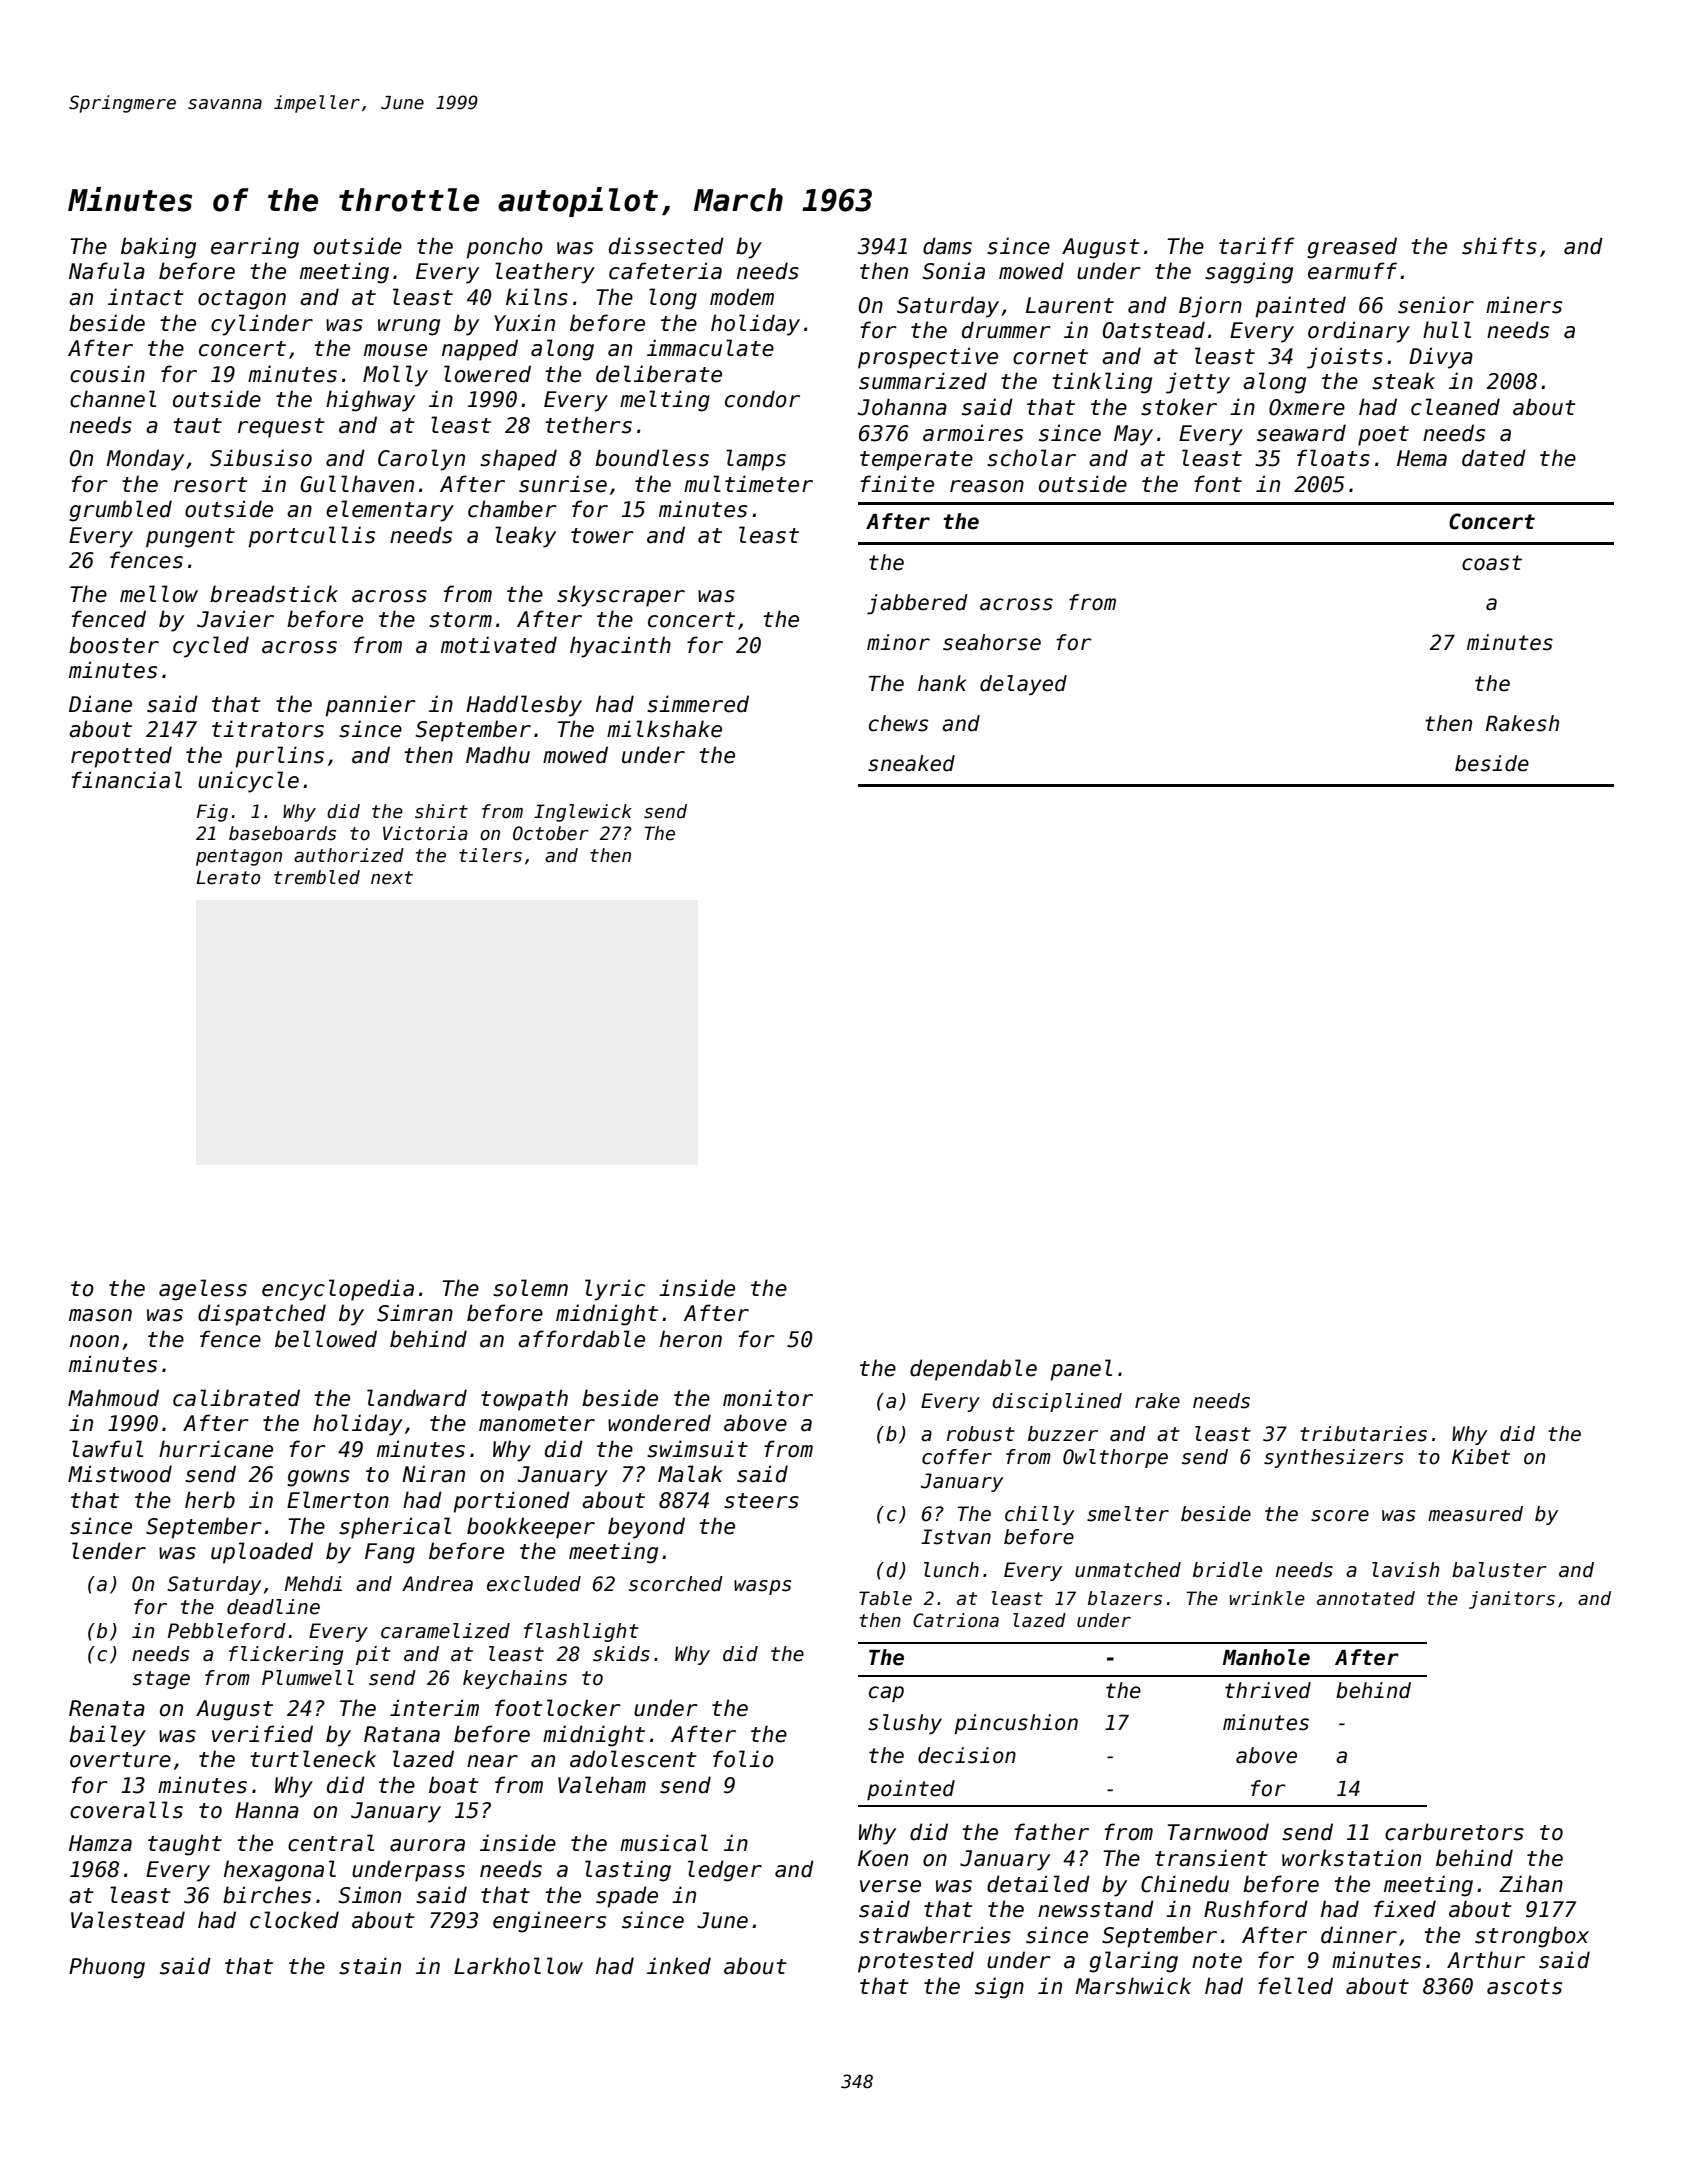 The image size is (1683, 2178). Describe the element at coordinates (370, 1966) in the page. I see `stain` at that location.
